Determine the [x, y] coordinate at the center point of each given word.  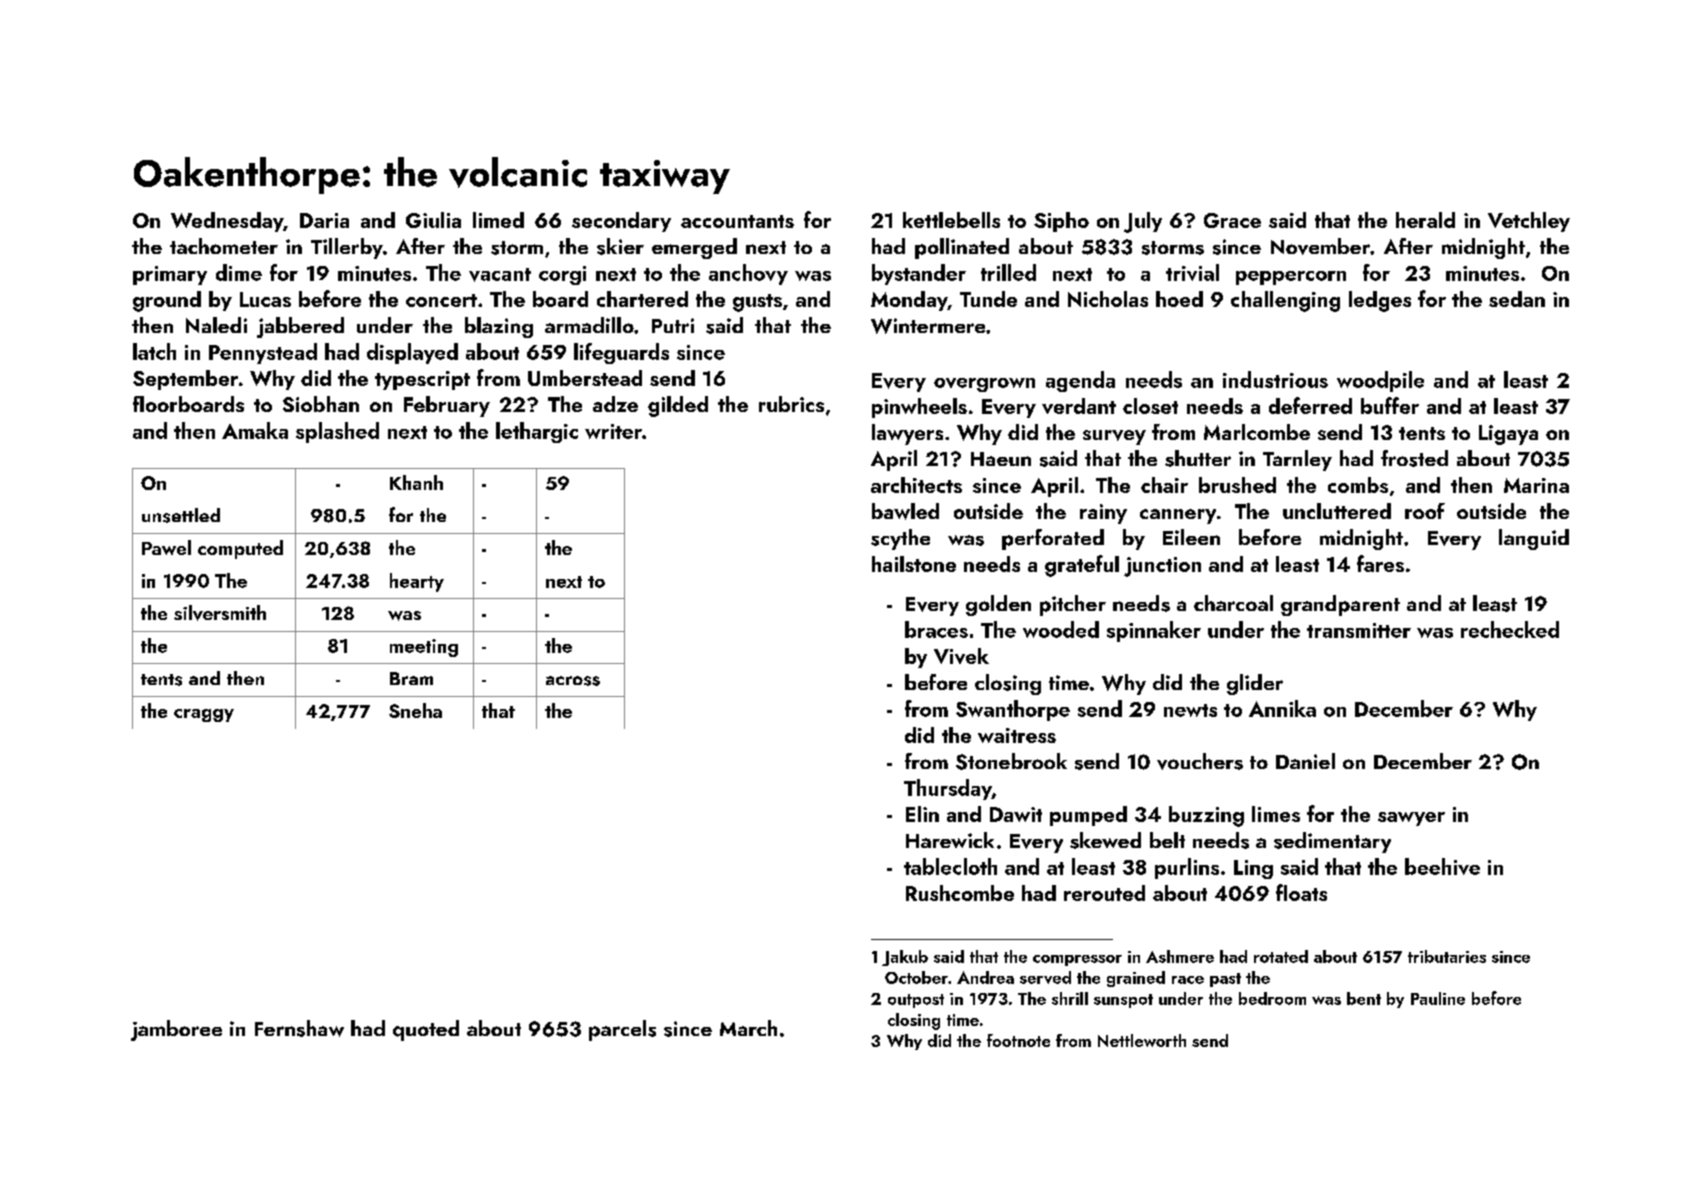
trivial [1192, 272]
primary [170, 275]
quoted [426, 1030]
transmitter [1359, 630]
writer [613, 431]
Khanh [416, 482]
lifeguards [621, 353]
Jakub [905, 958]
